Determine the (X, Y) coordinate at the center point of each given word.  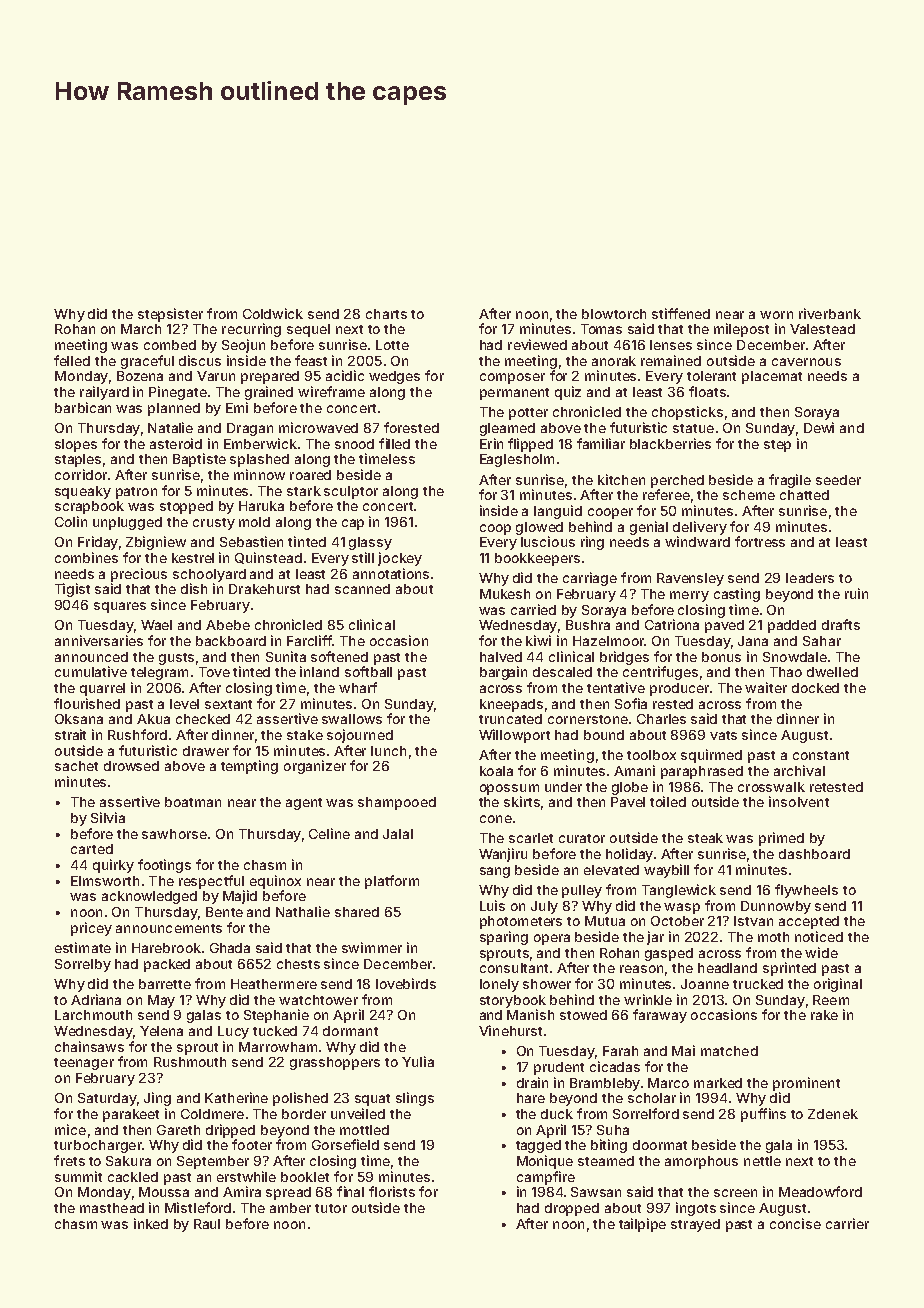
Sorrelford (646, 1113)
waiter (766, 687)
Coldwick (273, 313)
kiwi (538, 640)
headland (727, 968)
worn (776, 315)
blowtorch (614, 314)
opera (552, 939)
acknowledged (149, 897)
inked (151, 1223)
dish (194, 588)
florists (392, 1191)
